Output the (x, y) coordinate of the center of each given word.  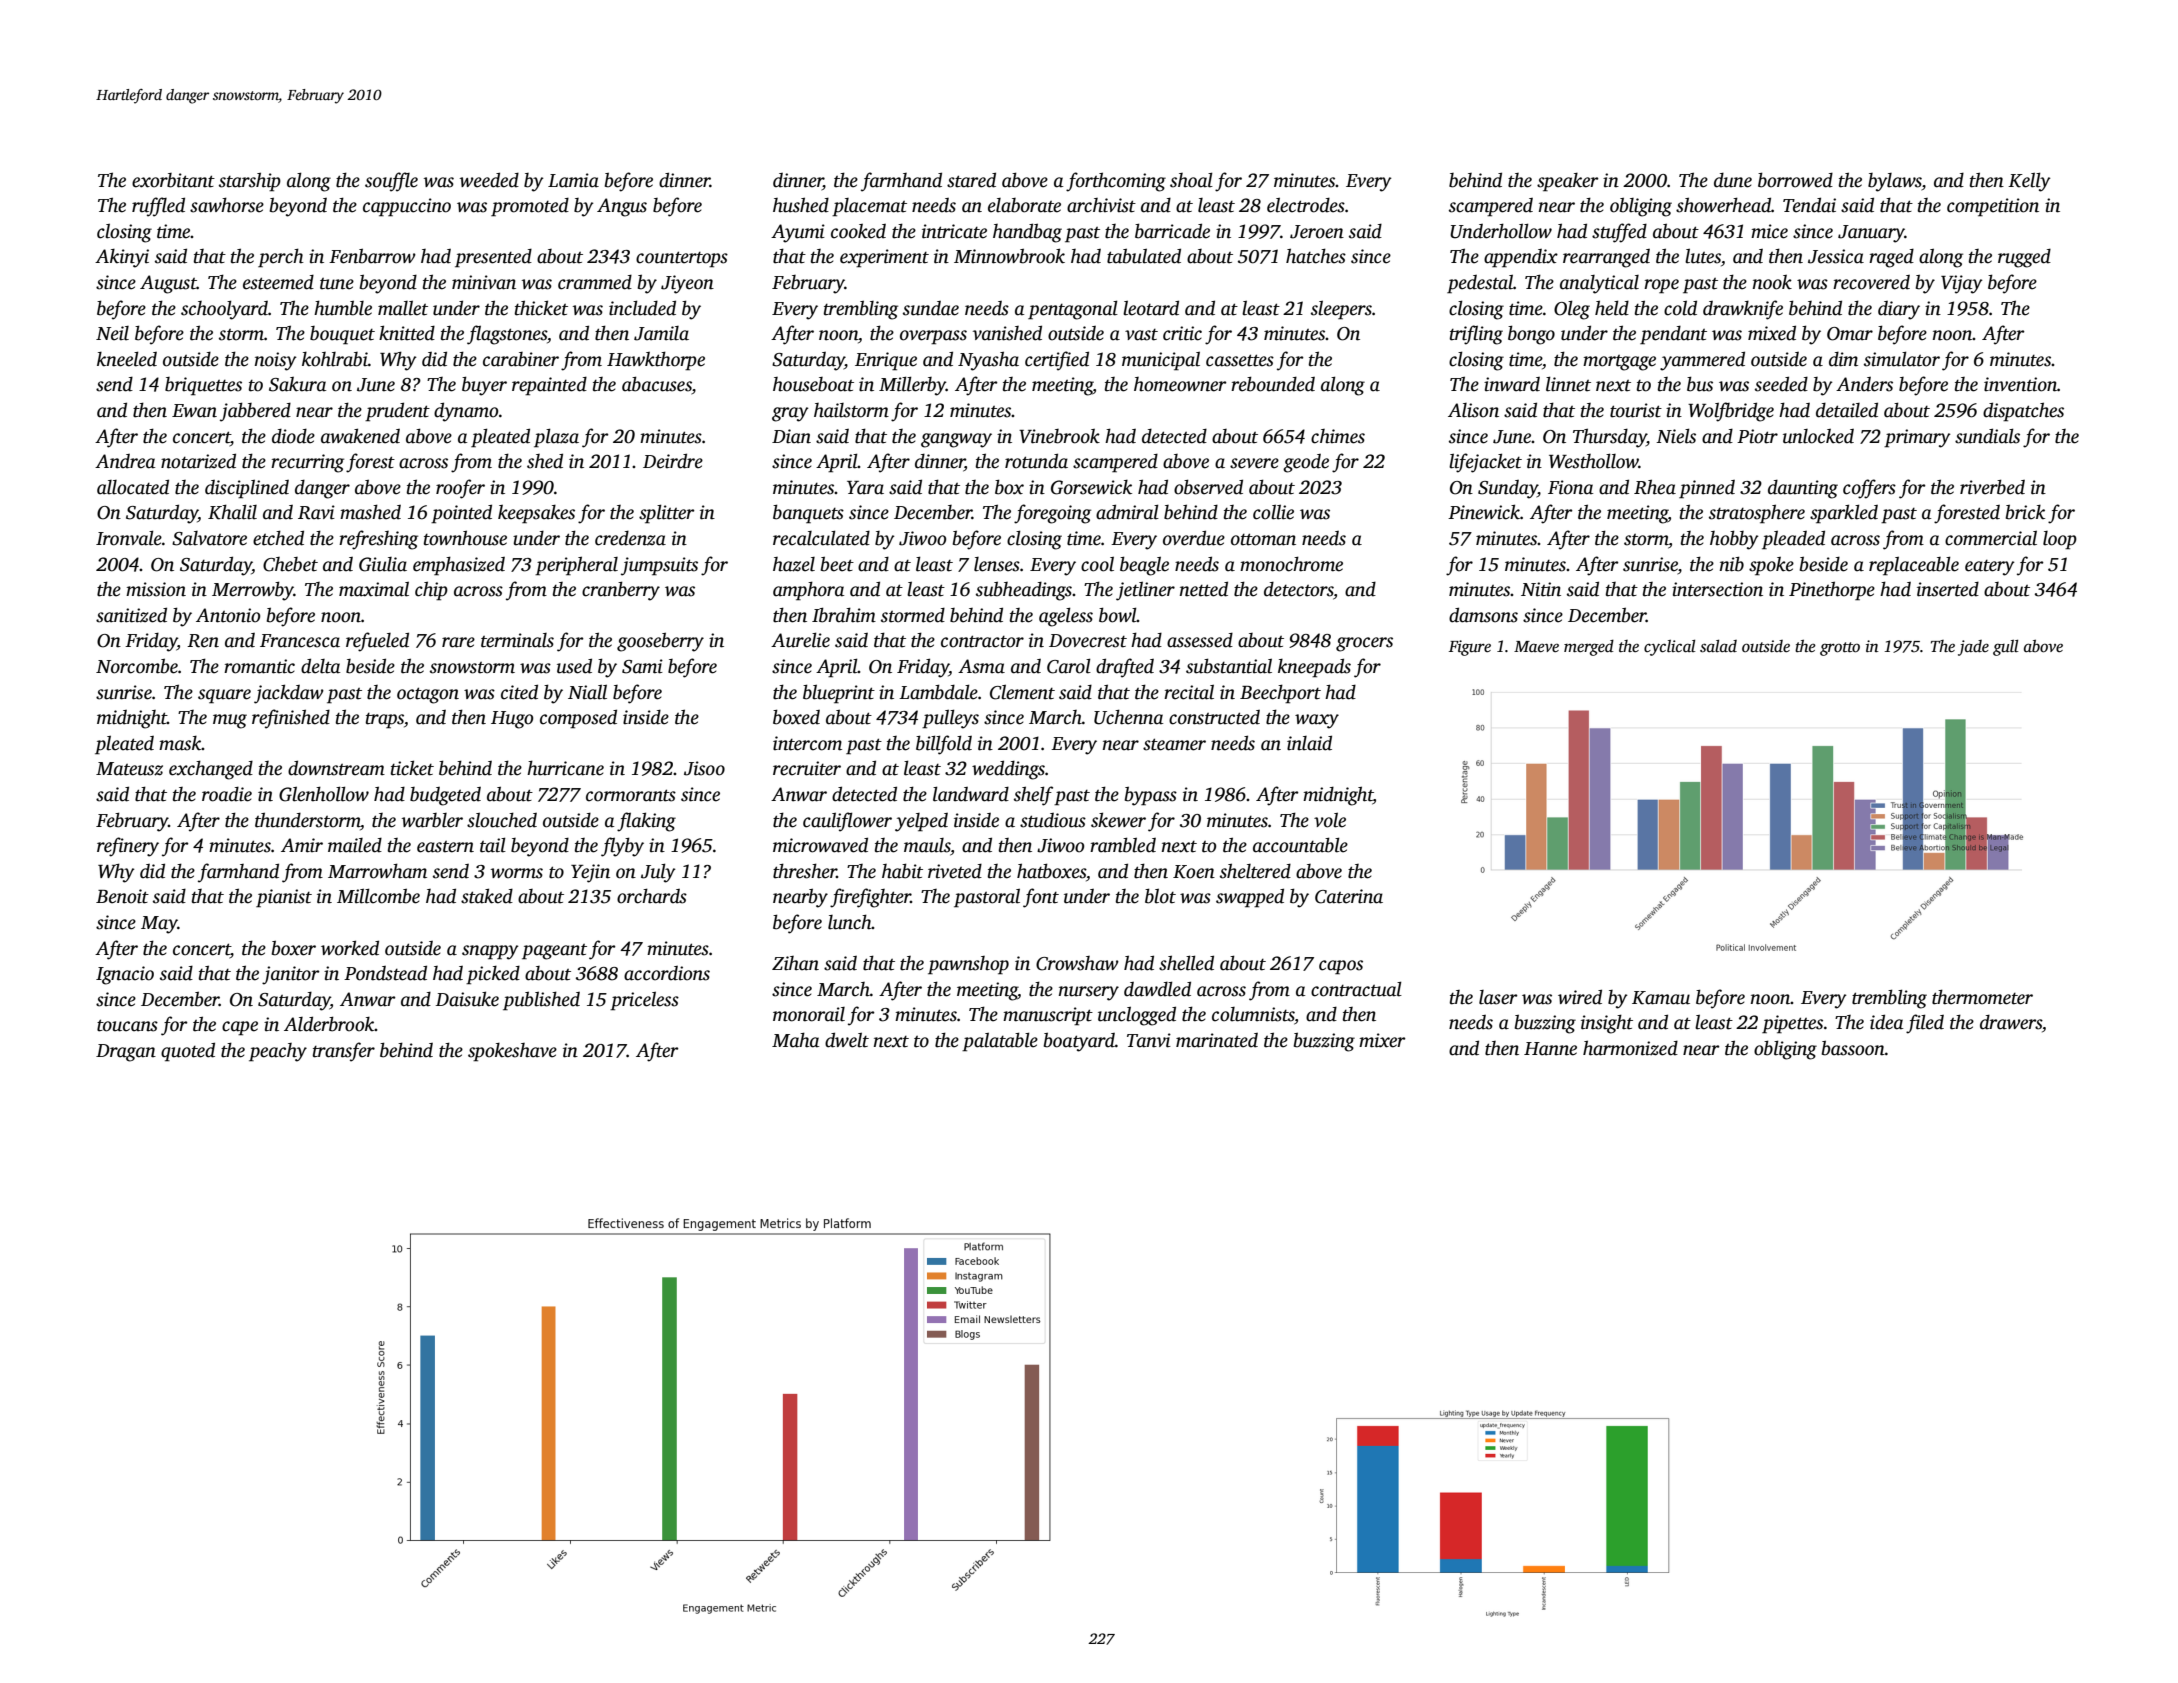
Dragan (126, 1053)
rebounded (1273, 384)
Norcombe (137, 666)
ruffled (158, 207)
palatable (1000, 1042)
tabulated (1144, 256)
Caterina (1349, 896)
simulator (1902, 359)
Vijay (1962, 284)
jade (1973, 648)
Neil (112, 333)
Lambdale (938, 692)
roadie (227, 794)
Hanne (1550, 1049)
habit (902, 871)
